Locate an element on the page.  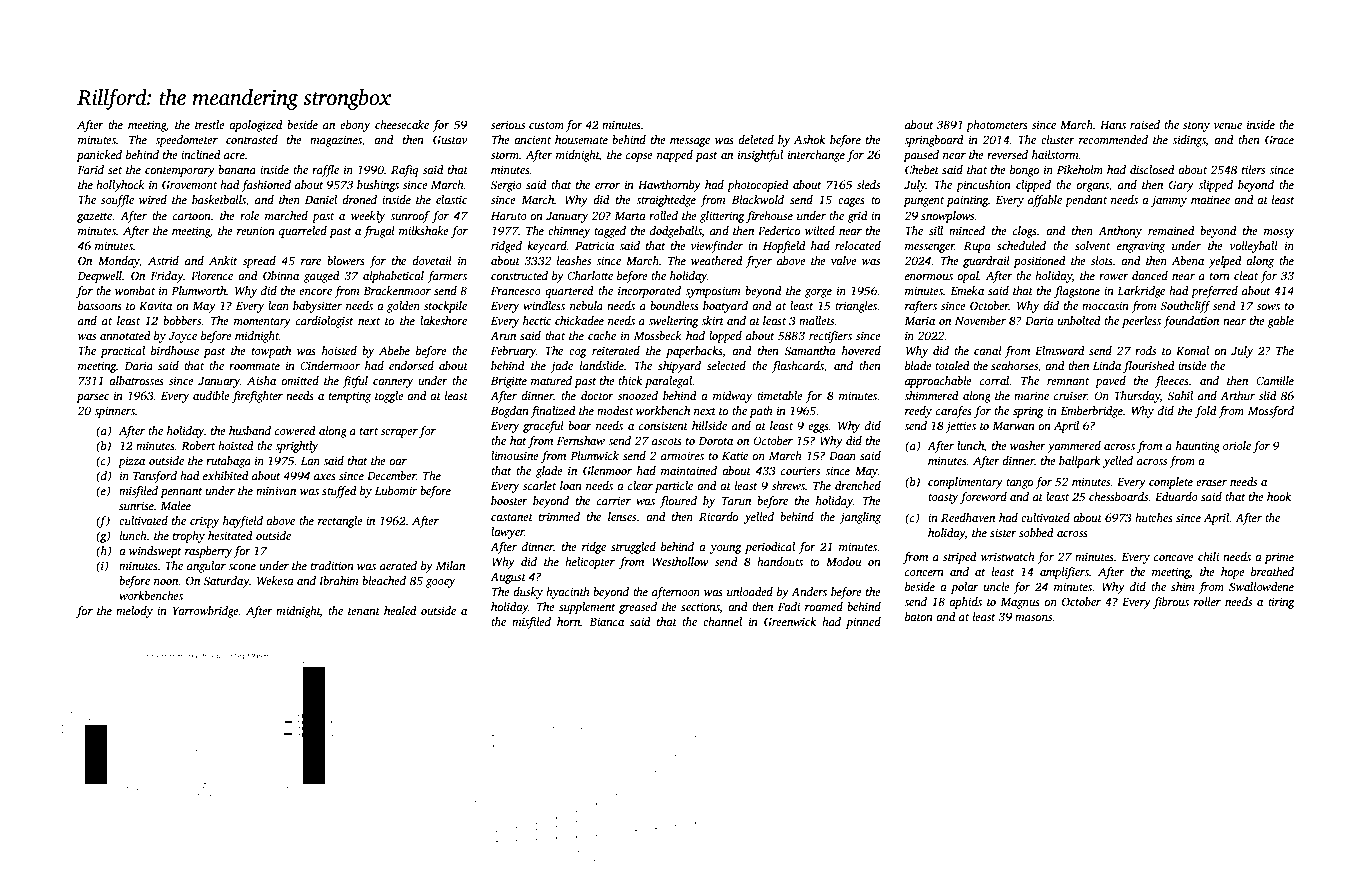
lopped is located at coordinates (725, 337).
